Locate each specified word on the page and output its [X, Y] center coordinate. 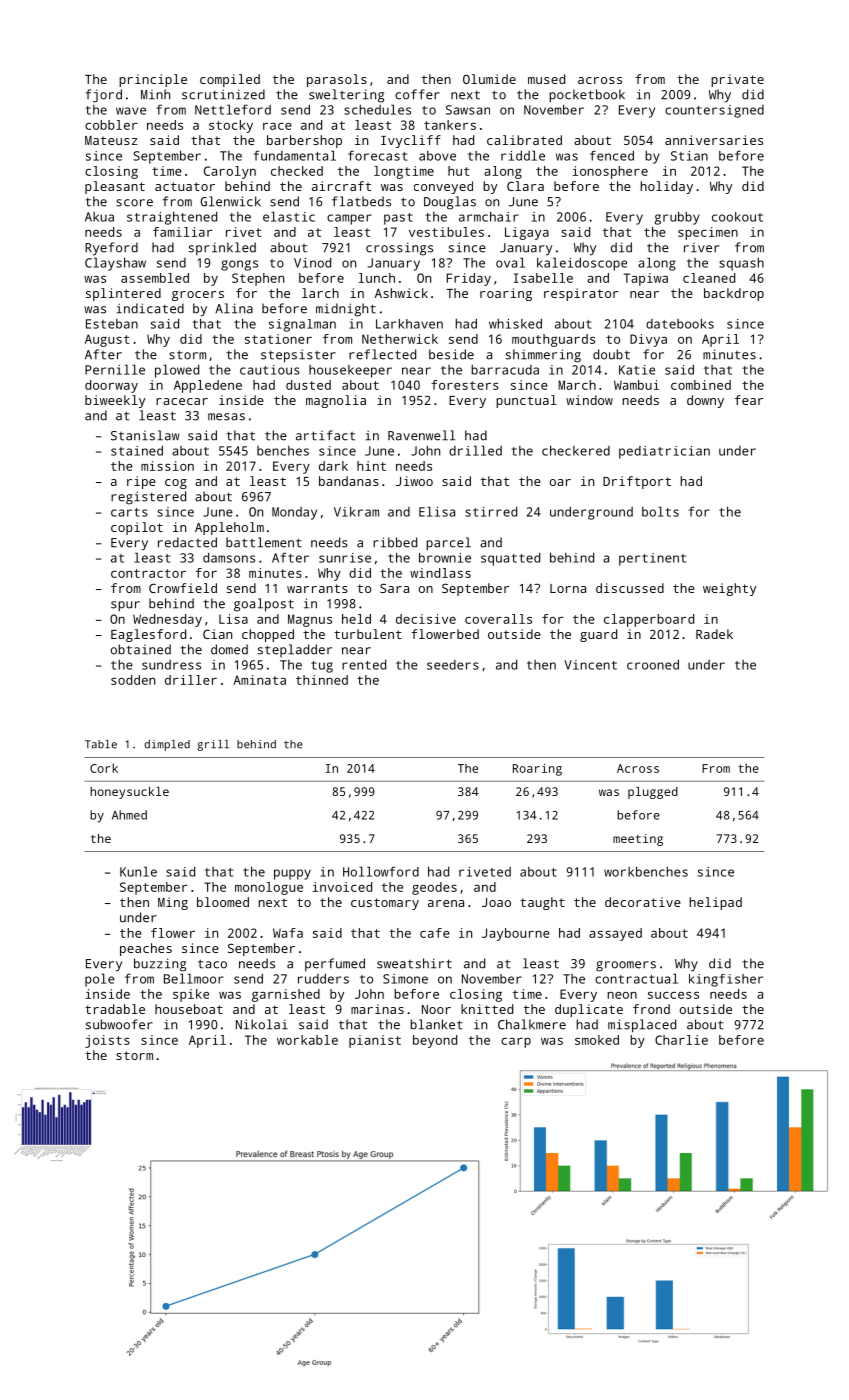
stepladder [295, 650]
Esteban [112, 324]
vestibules [446, 232]
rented [364, 665]
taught [542, 903]
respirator [581, 294]
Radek [714, 634]
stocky [231, 126]
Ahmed [129, 815]
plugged [653, 793]
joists [107, 1041]
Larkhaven [409, 324]
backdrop [734, 294]
